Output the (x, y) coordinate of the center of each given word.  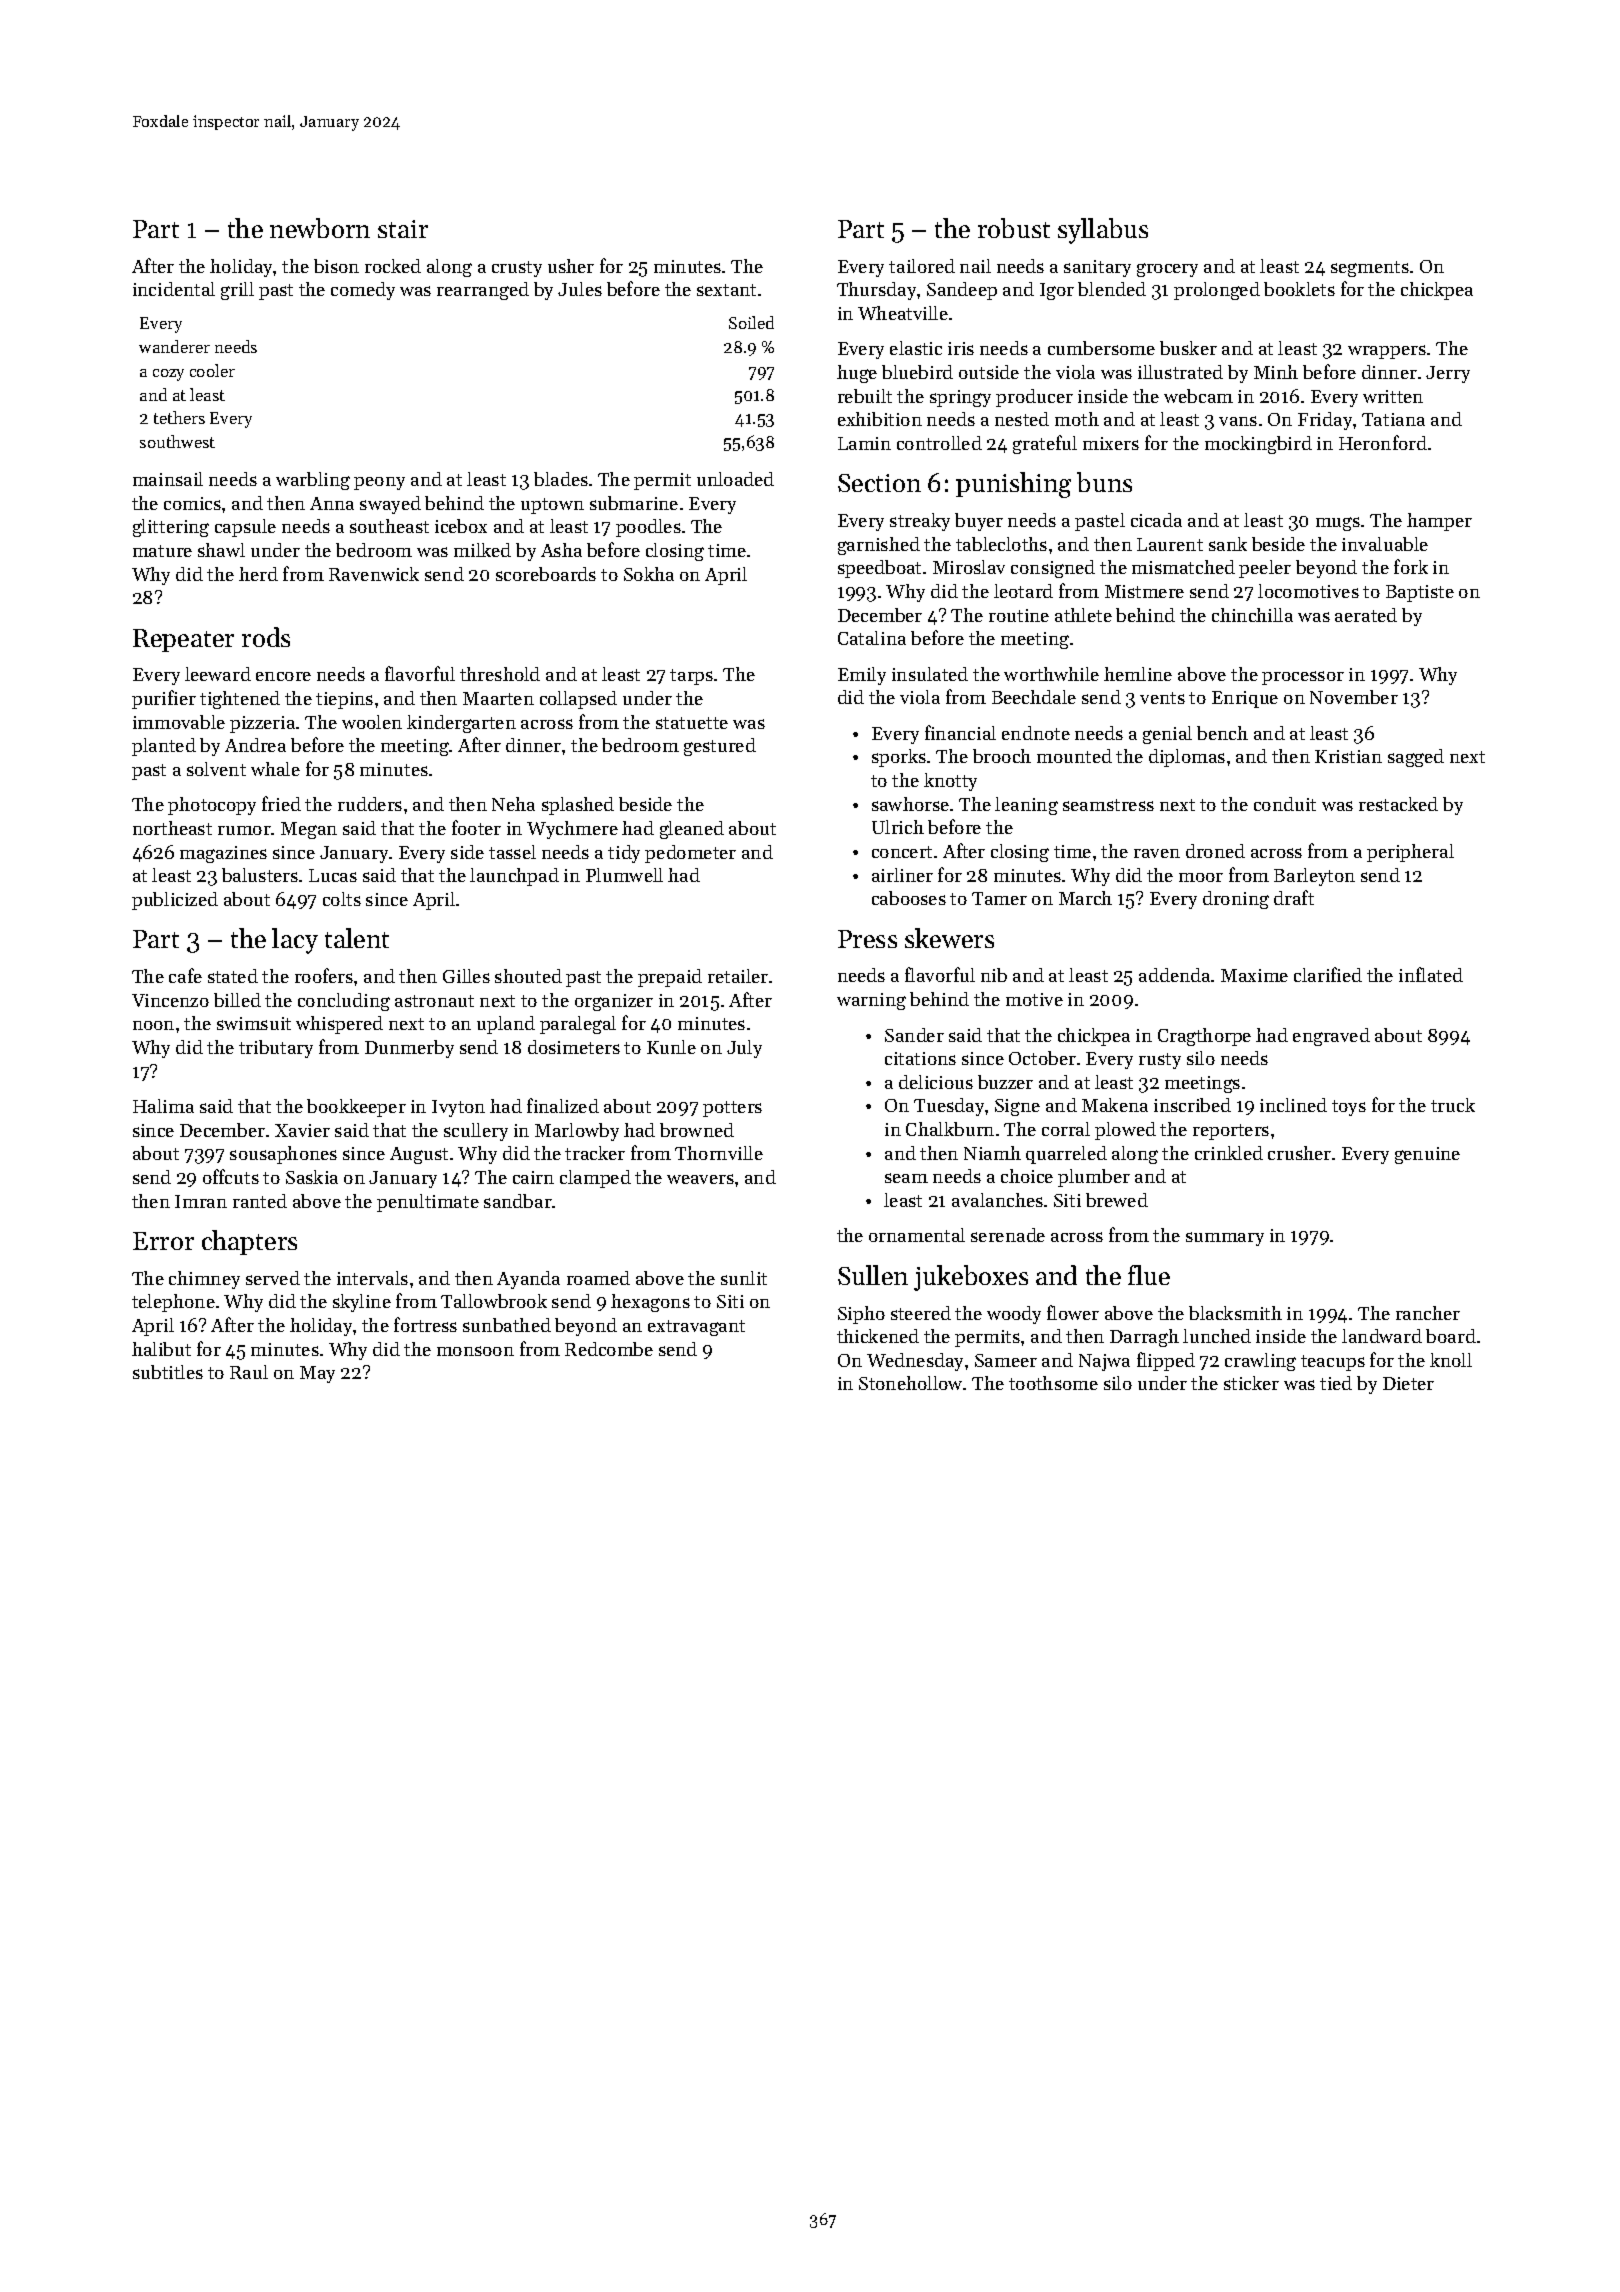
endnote (1036, 733)
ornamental (917, 1235)
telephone (173, 1303)
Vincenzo (170, 1000)
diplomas (1187, 758)
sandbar (518, 1201)
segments (1370, 269)
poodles (648, 528)
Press (867, 939)
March (1085, 898)
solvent (216, 769)
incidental (174, 289)
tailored (922, 266)
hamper (1439, 522)
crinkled (1229, 1153)
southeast (389, 526)
